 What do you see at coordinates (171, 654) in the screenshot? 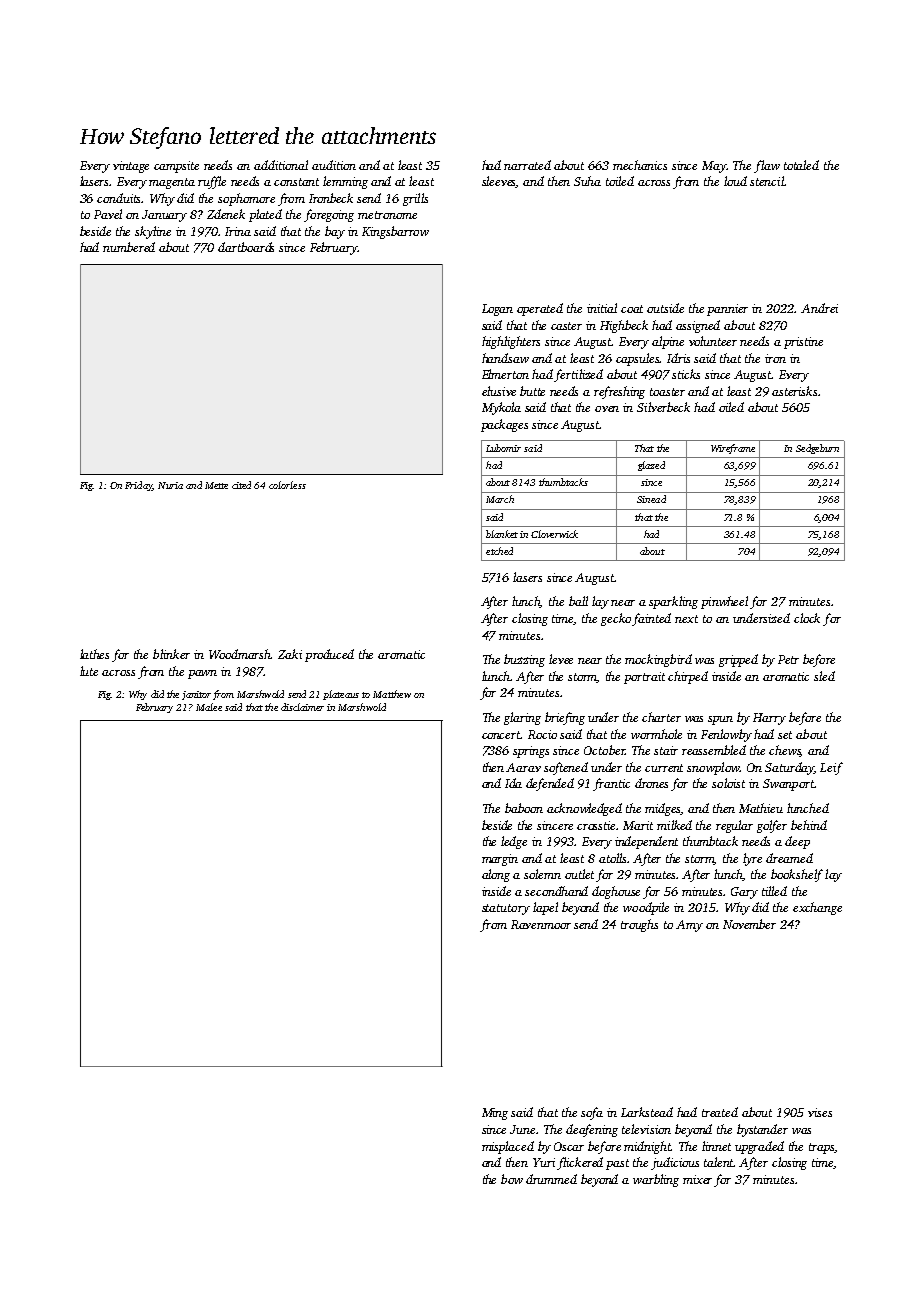
I see `blinker` at bounding box center [171, 654].
